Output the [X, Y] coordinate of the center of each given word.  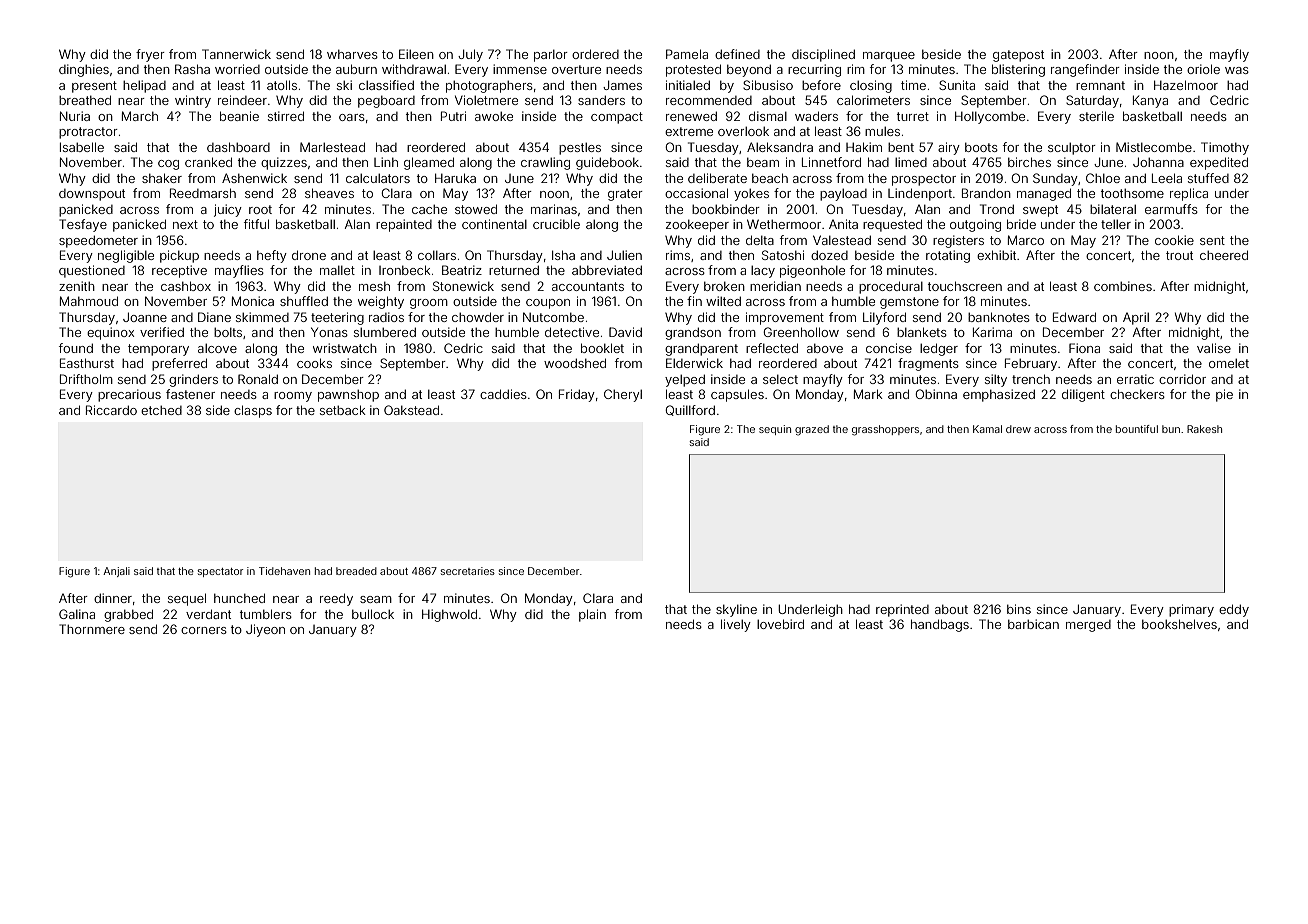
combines [1123, 286]
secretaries [468, 571]
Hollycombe [990, 117]
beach [770, 178]
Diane [214, 317]
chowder [478, 317]
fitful [256, 224]
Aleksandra [780, 147]
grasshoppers [885, 430]
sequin [775, 430]
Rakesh [1204, 429]
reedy [336, 599]
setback [343, 410]
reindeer [242, 100]
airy [949, 148]
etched [161, 410]
